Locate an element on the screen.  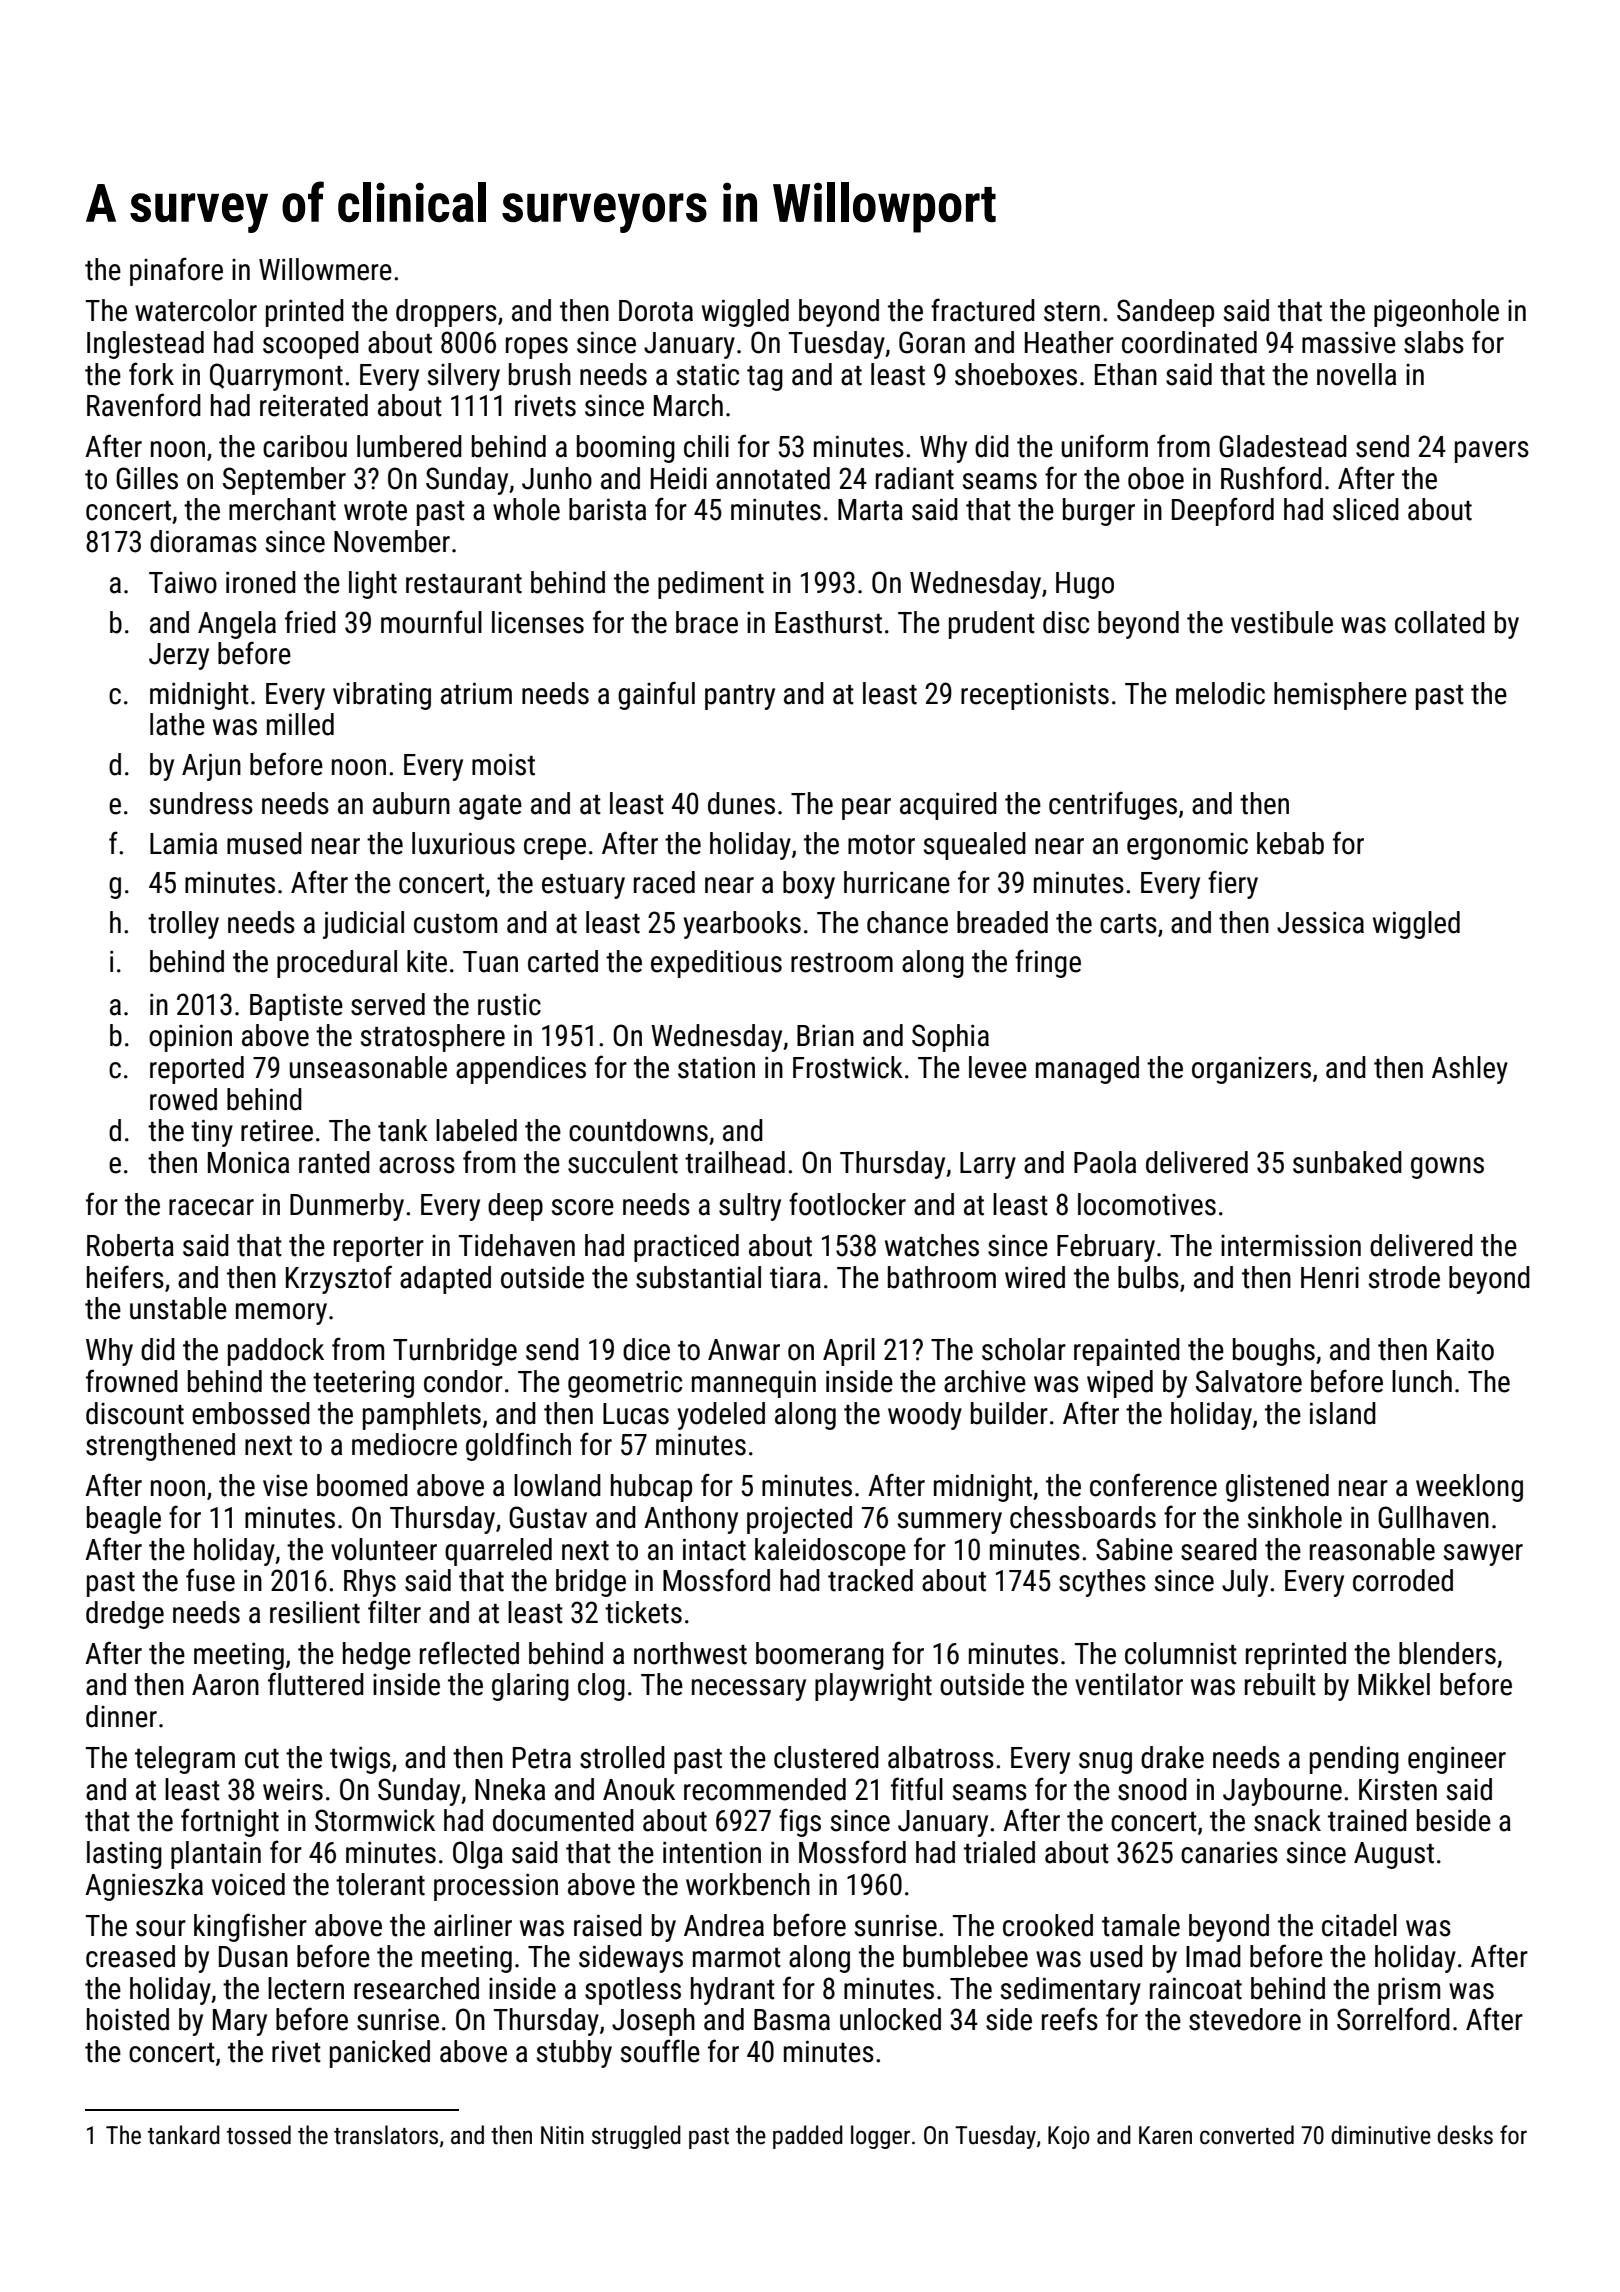
collated is located at coordinates (1440, 622).
